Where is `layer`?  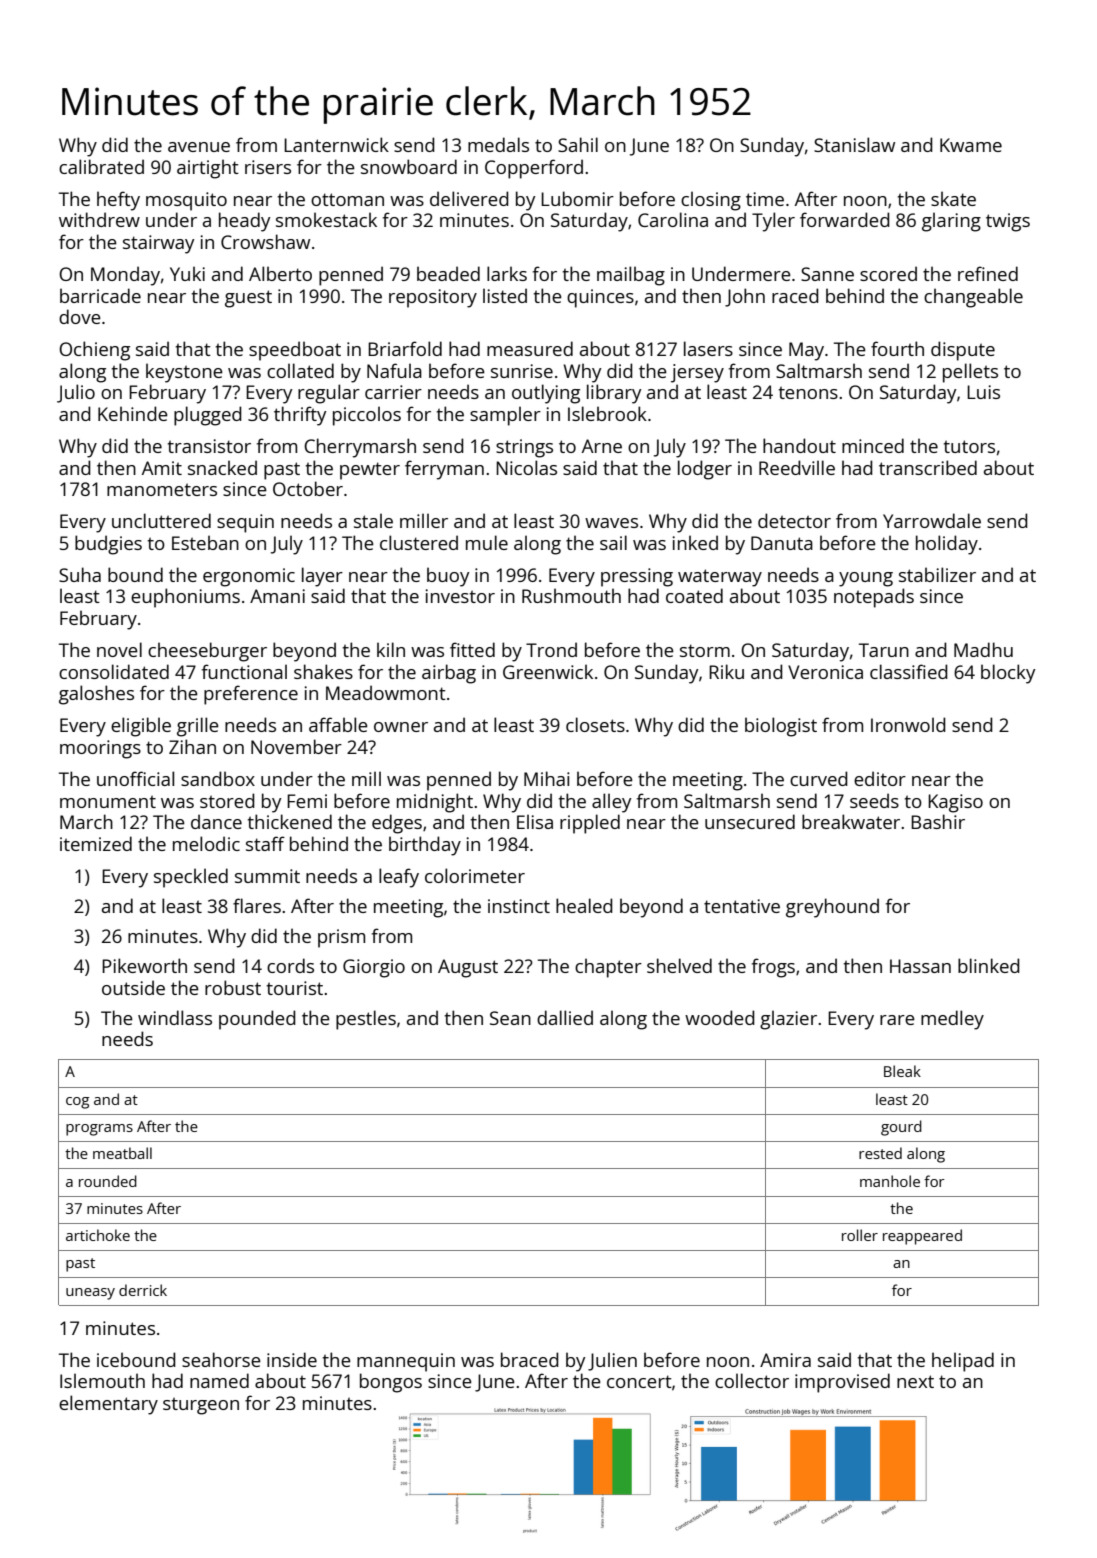
layer is located at coordinates (322, 577).
